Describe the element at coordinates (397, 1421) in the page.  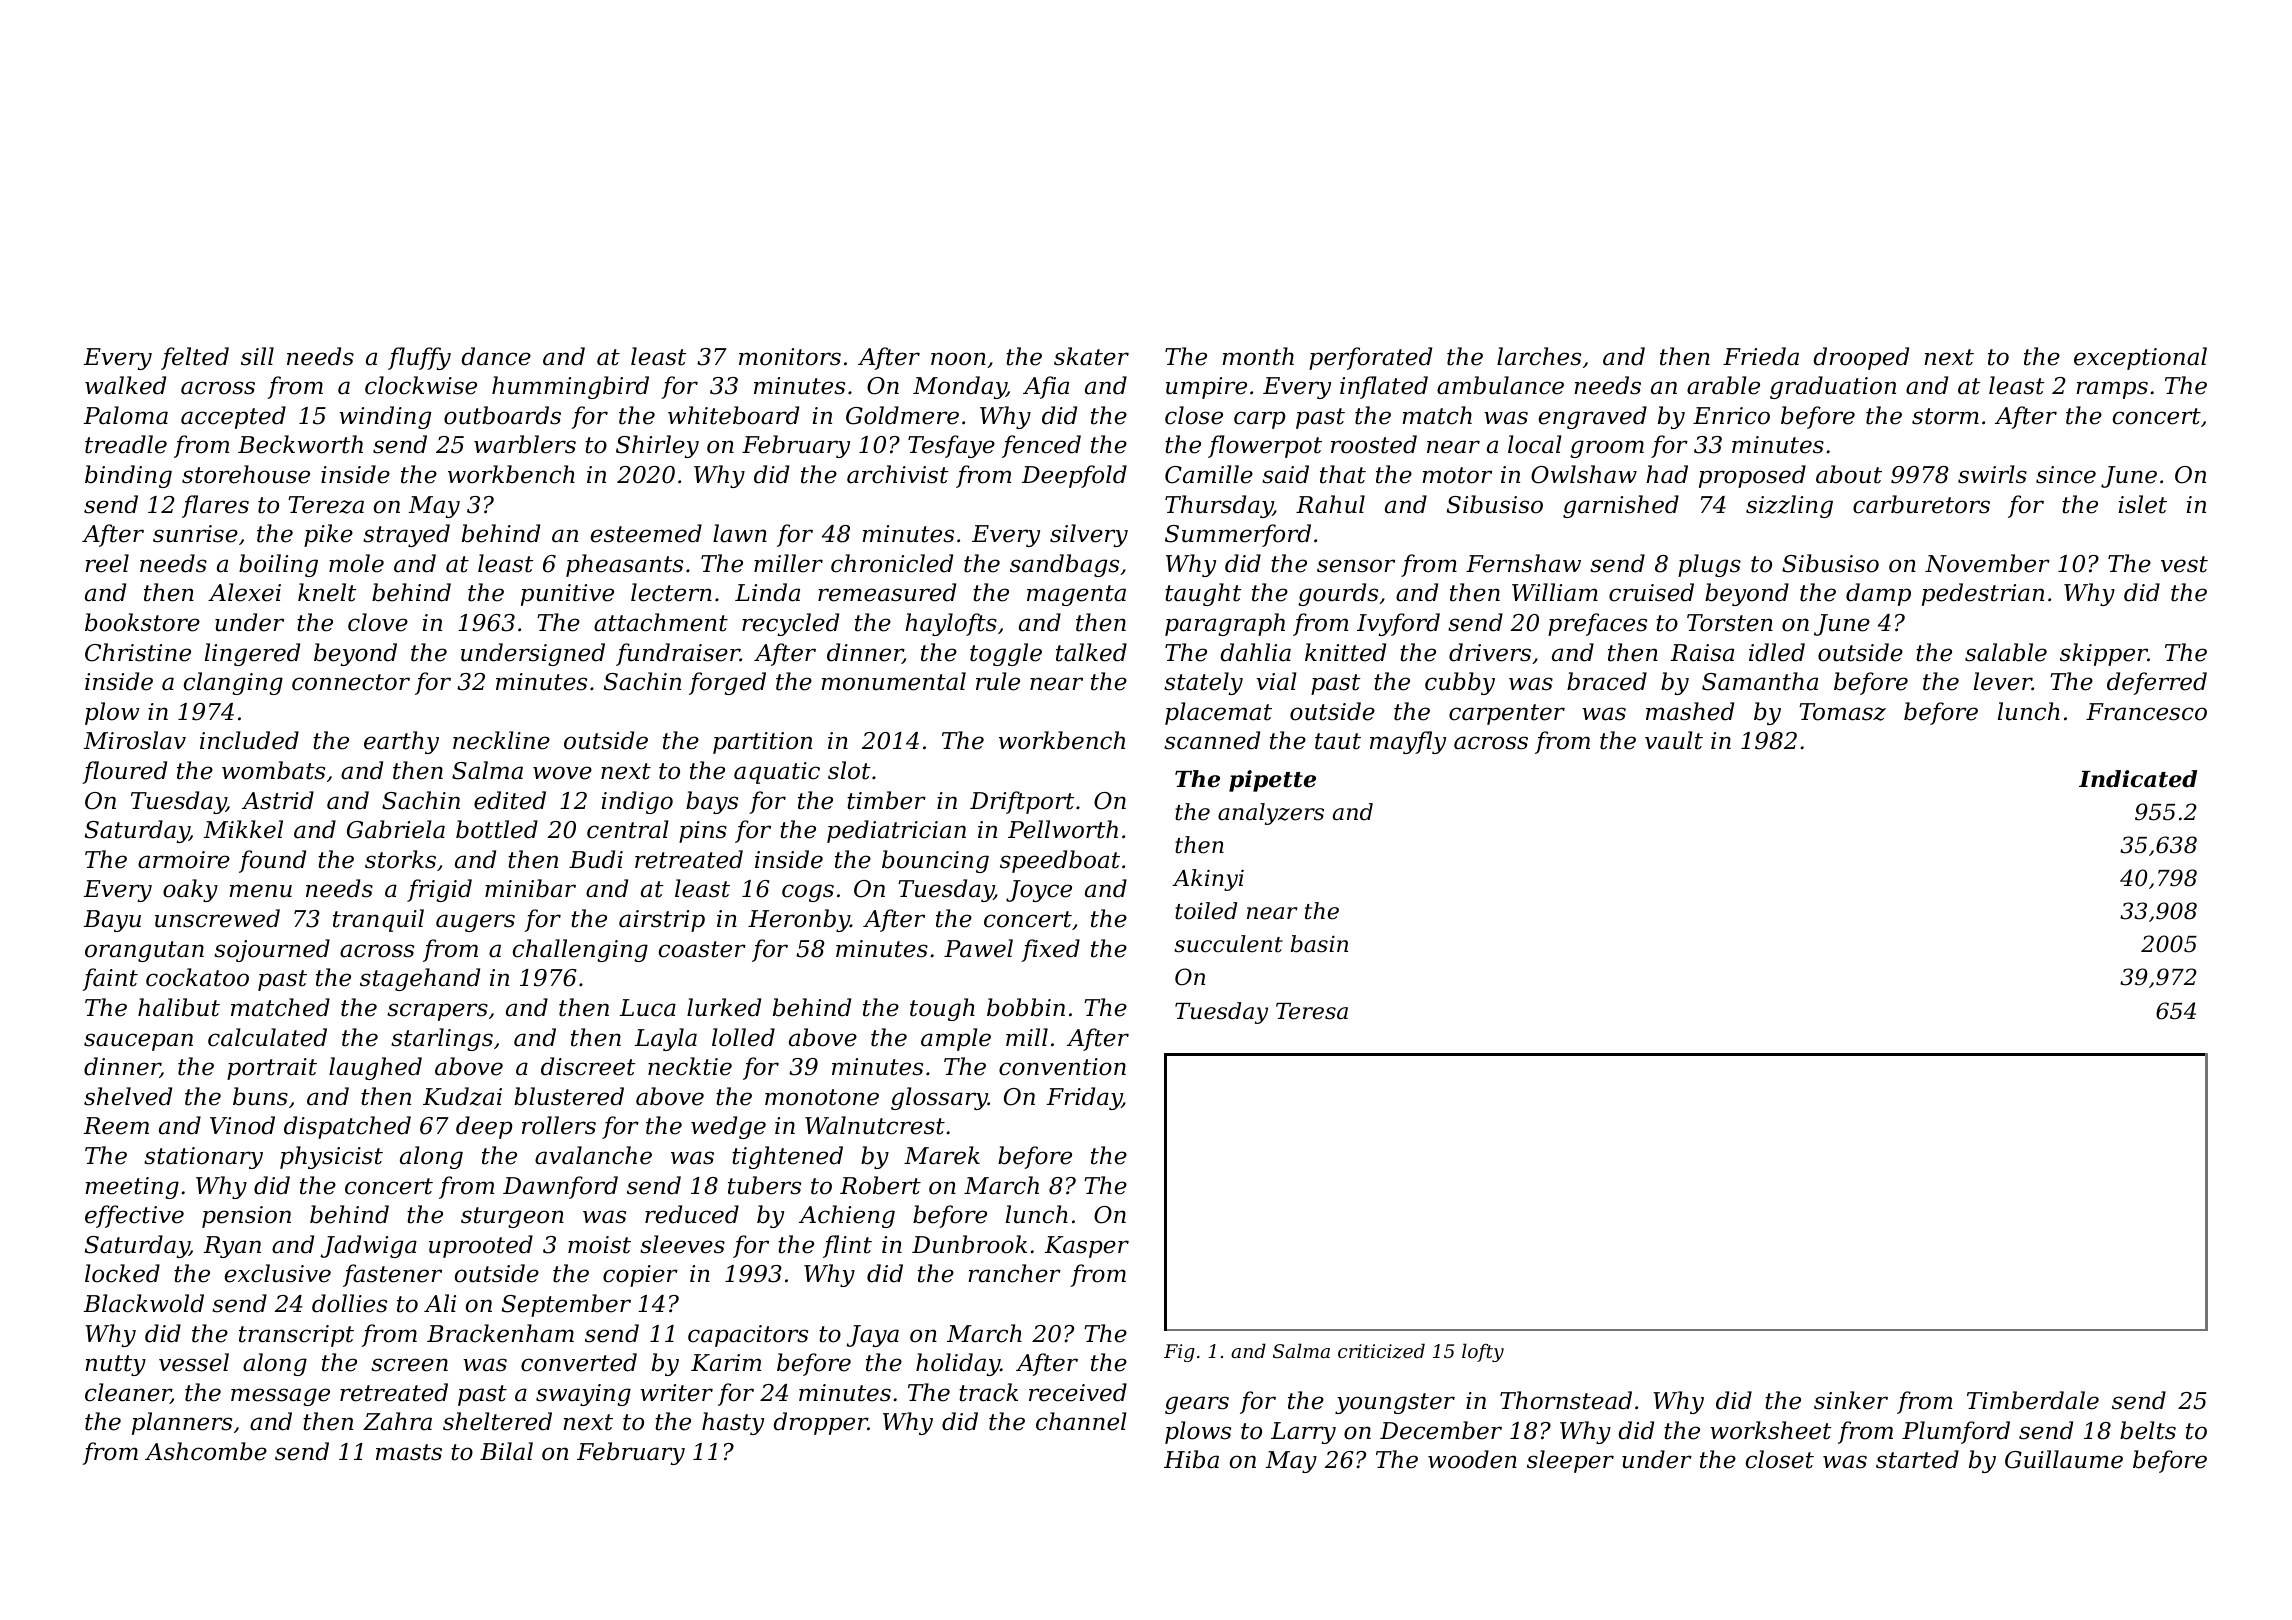
I see `Zahra` at that location.
